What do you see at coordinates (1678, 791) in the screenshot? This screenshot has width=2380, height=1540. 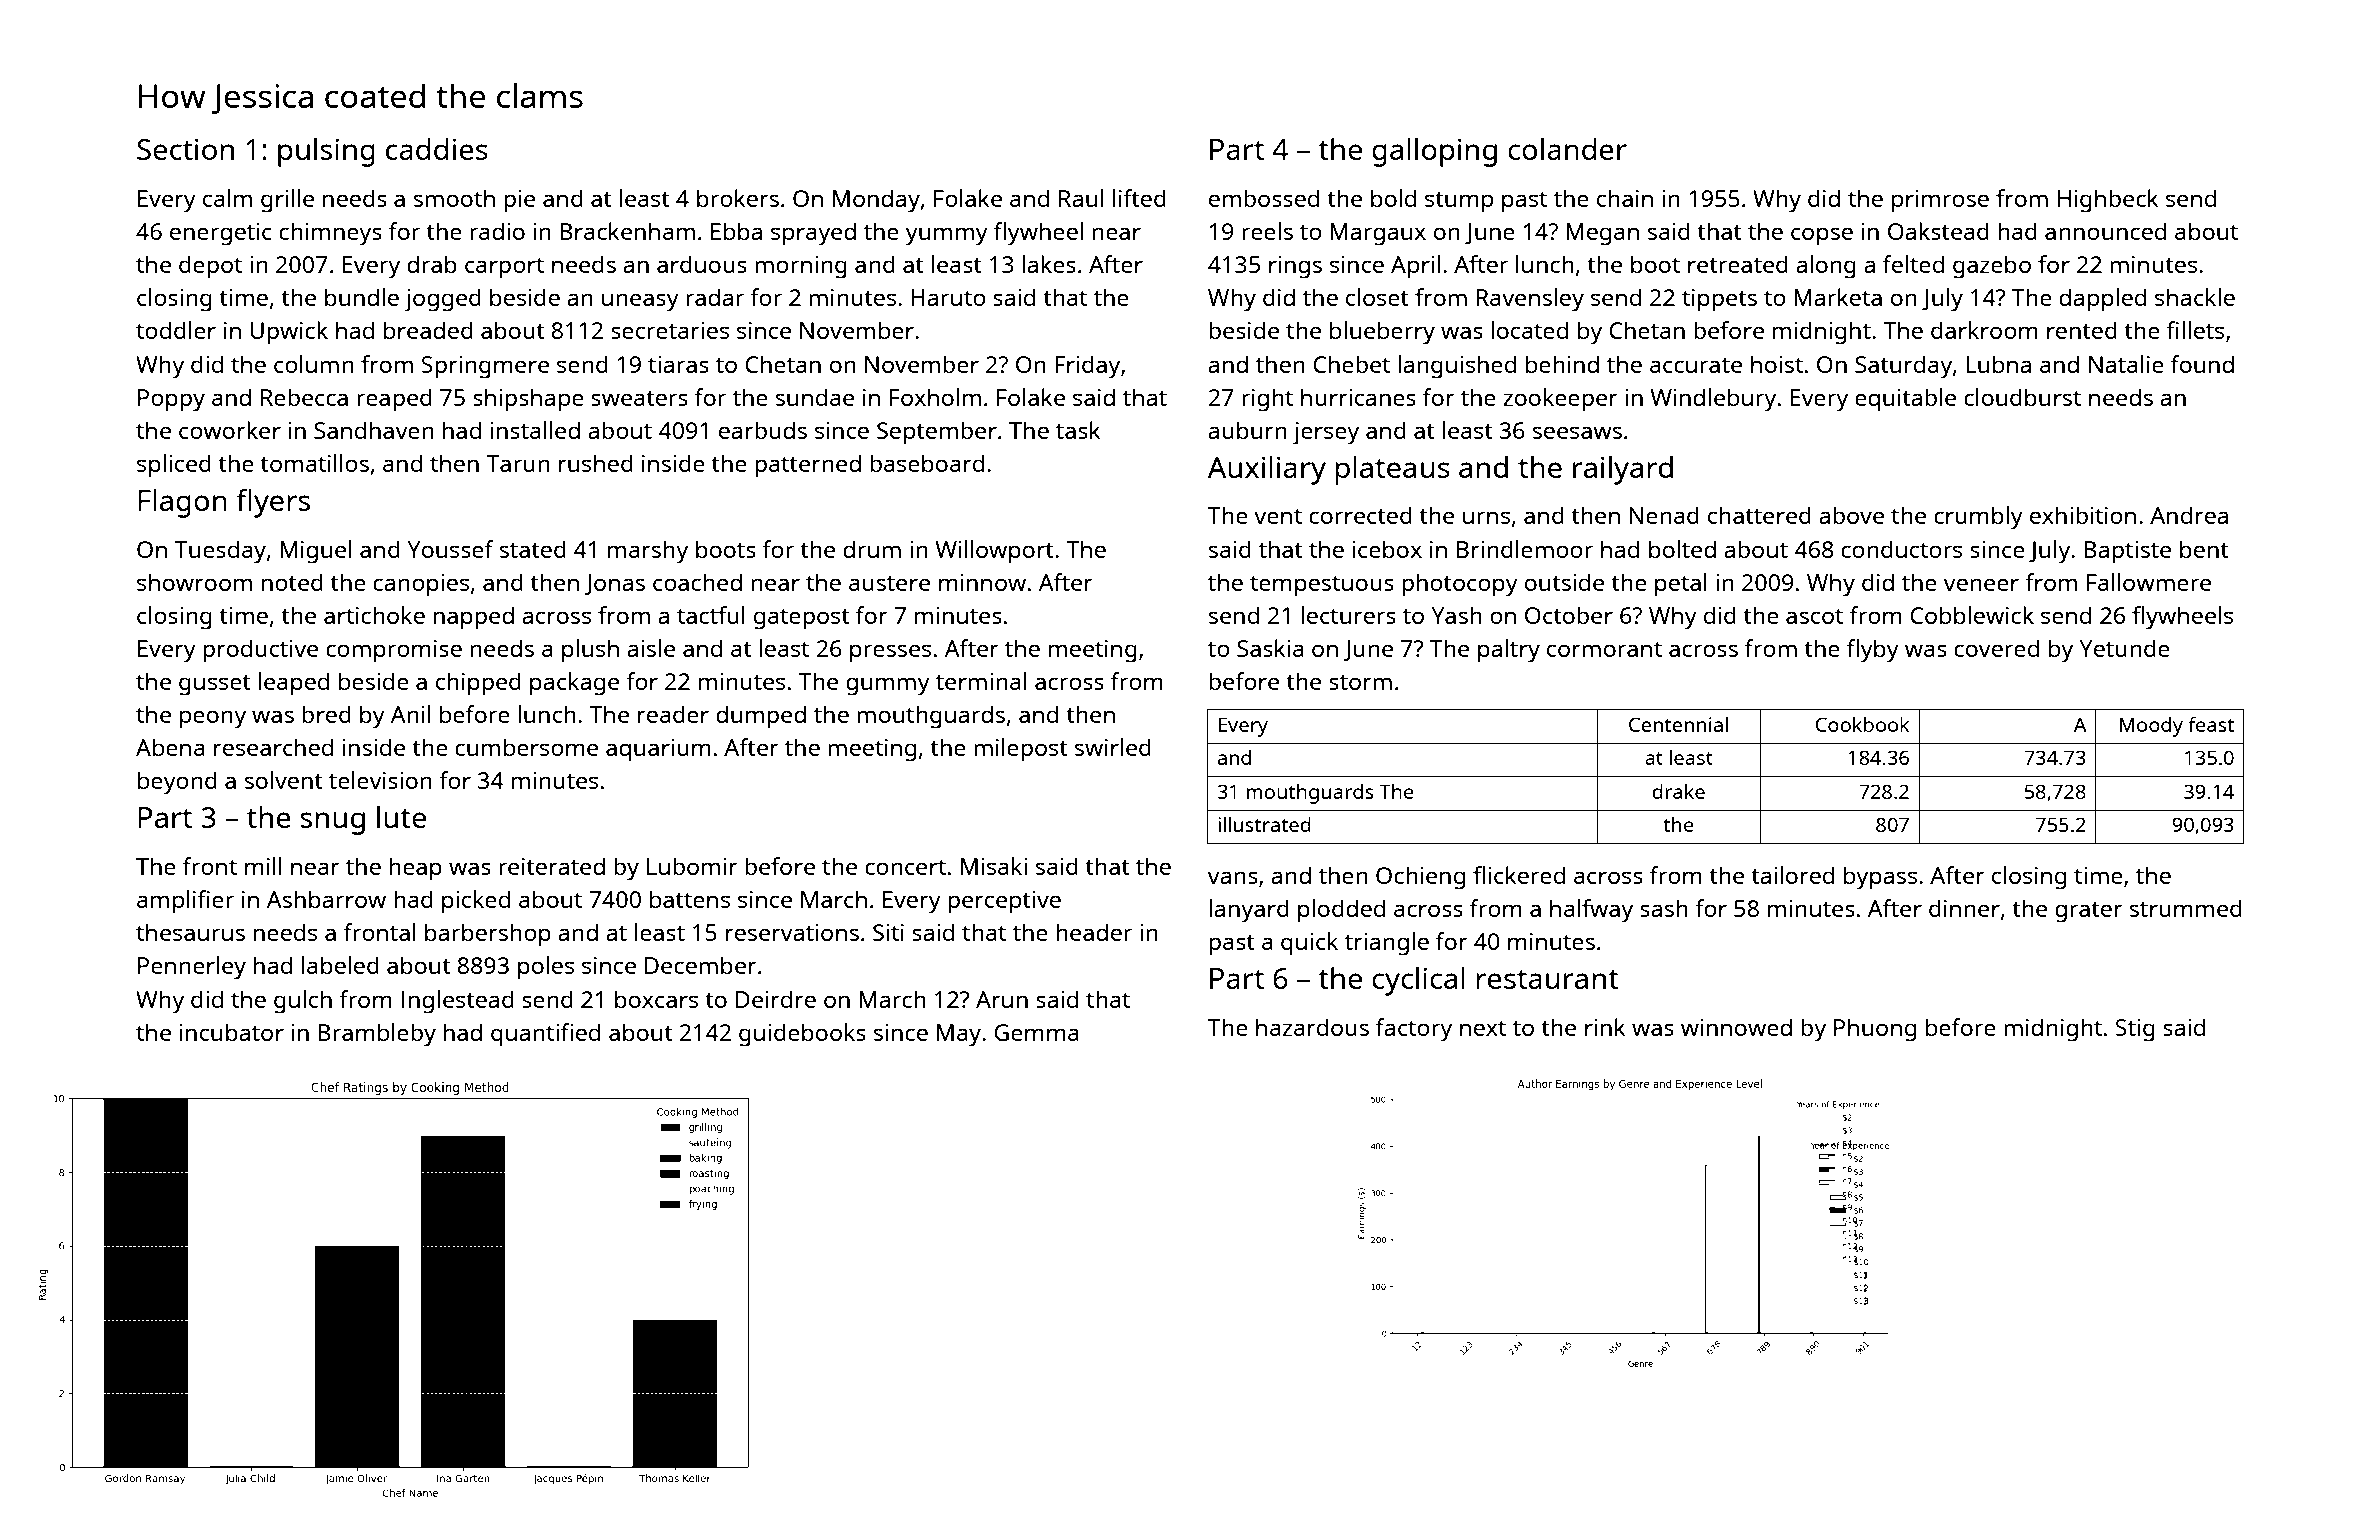 I see `drake` at bounding box center [1678, 791].
